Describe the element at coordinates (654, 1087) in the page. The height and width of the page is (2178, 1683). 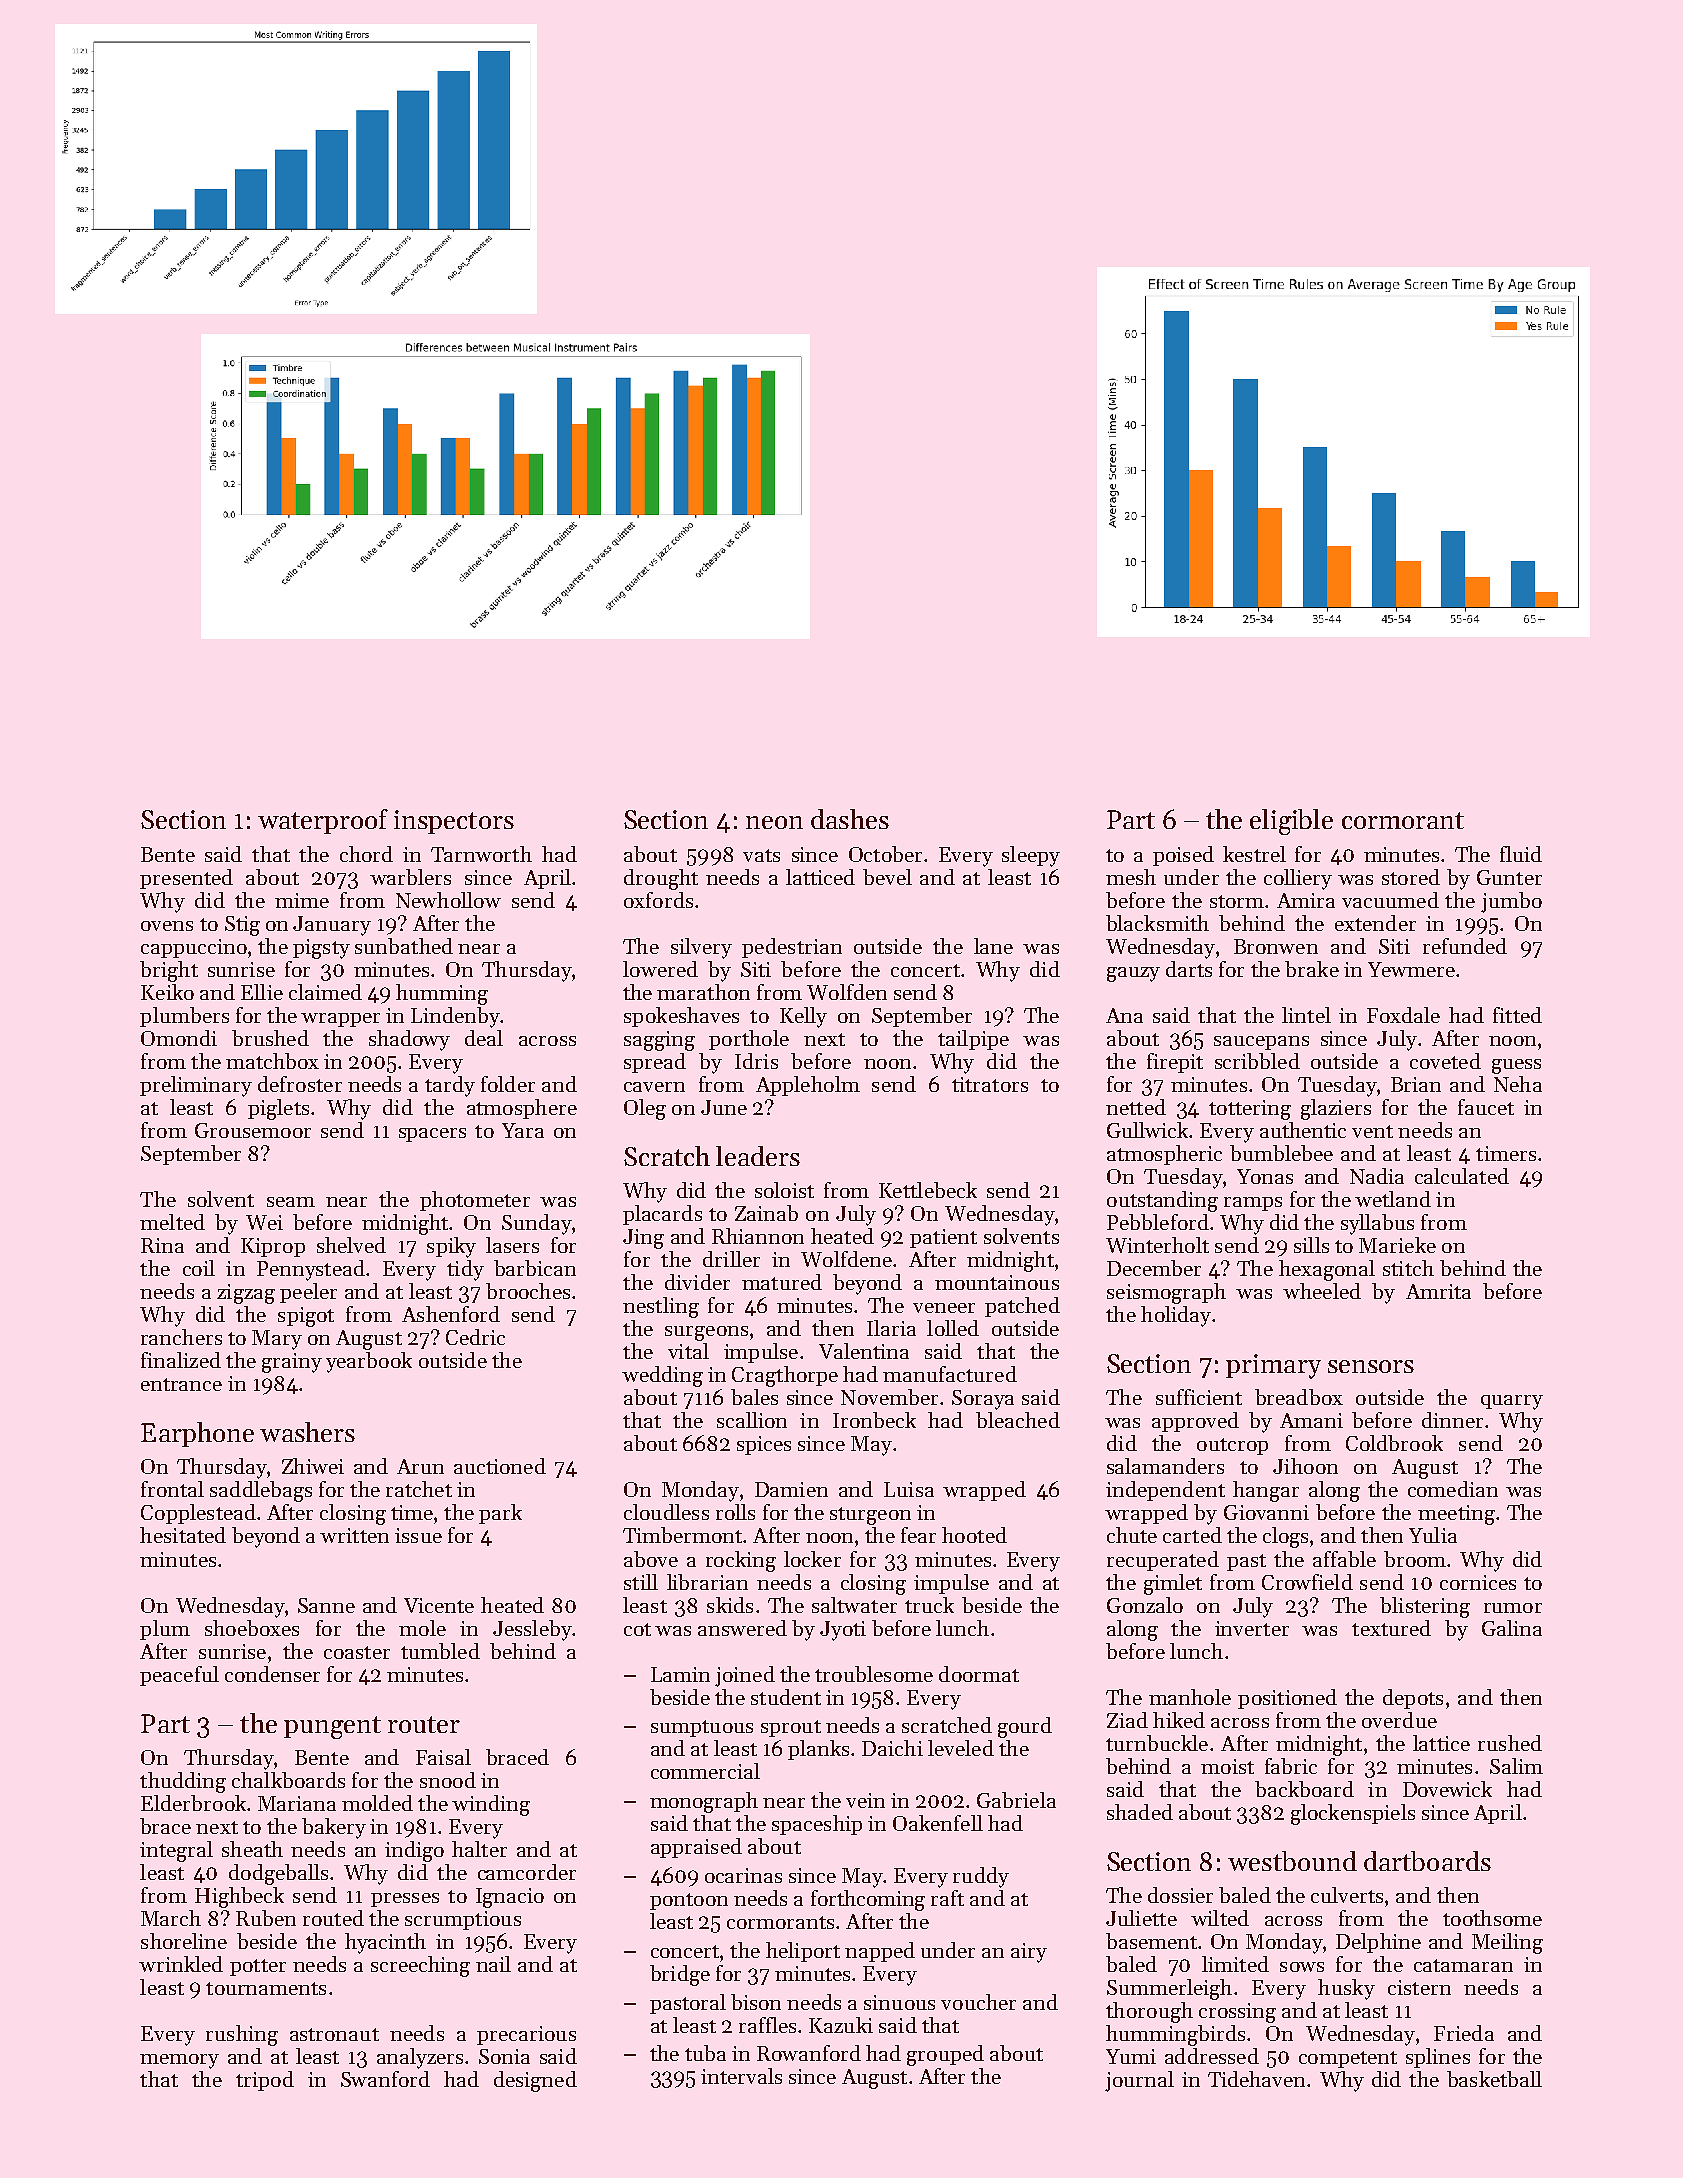
I see `cavern` at that location.
